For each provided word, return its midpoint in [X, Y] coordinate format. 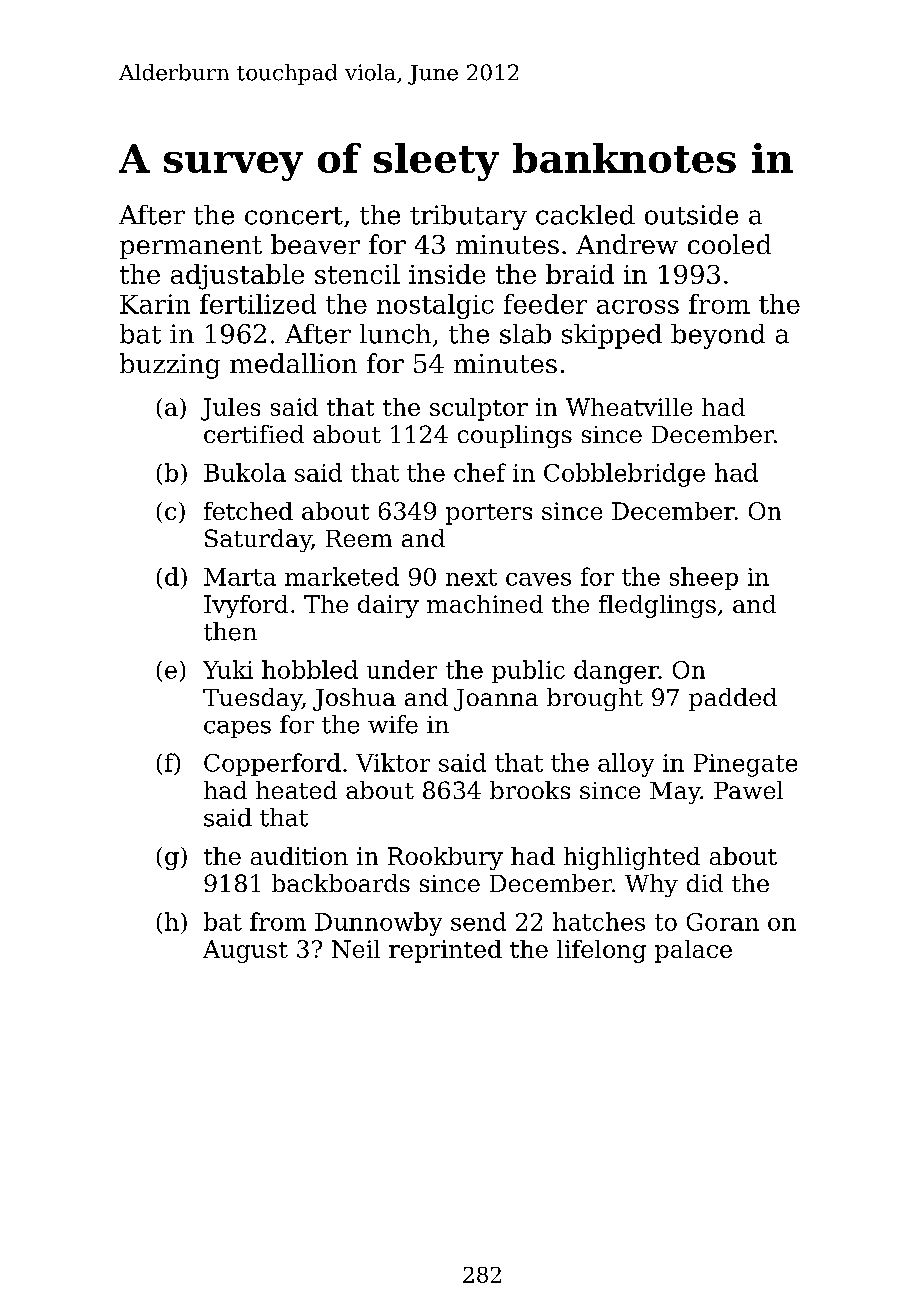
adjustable [237, 277]
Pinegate [745, 765]
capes [237, 729]
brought [595, 699]
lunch [395, 334]
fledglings [657, 606]
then [230, 631]
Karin [155, 304]
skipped [612, 336]
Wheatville [629, 407]
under [402, 669]
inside [447, 274]
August [245, 951]
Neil [356, 949]
